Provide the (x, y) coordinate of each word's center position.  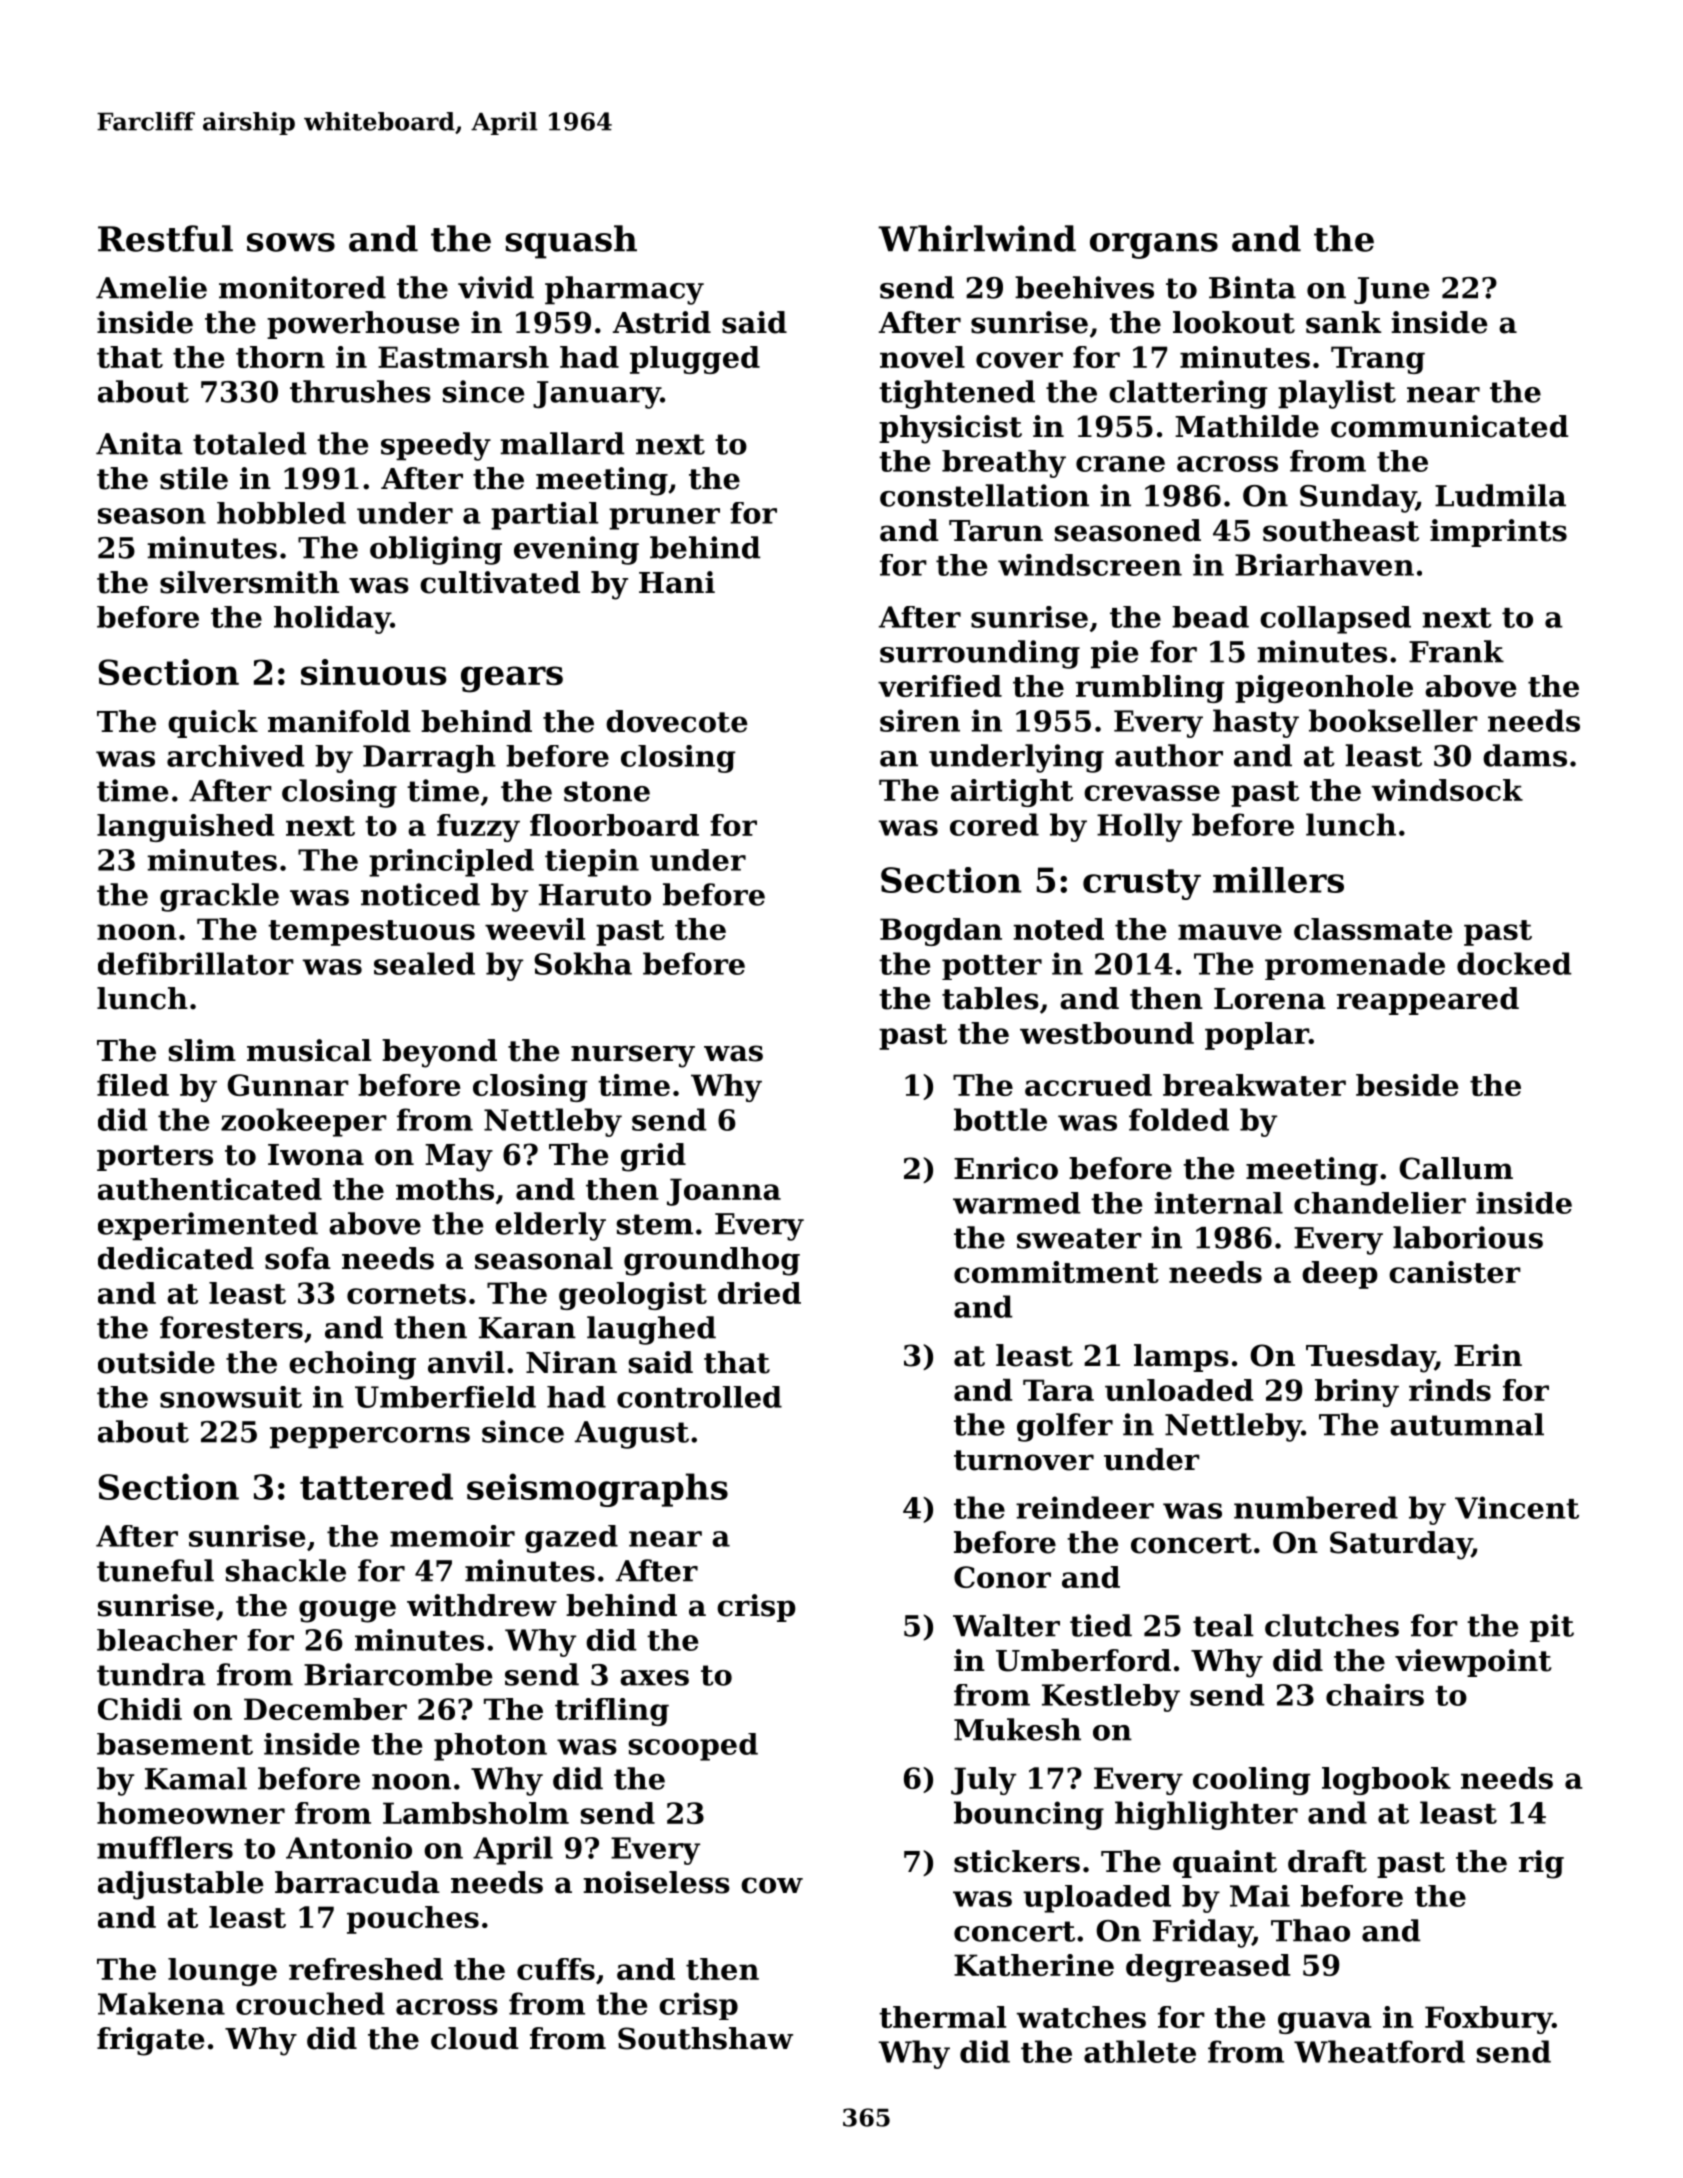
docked (1514, 963)
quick (213, 724)
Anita (139, 443)
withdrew (482, 1605)
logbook (1386, 1781)
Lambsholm (476, 1813)
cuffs (556, 1969)
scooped (693, 1747)
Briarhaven (1324, 565)
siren (920, 720)
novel (922, 357)
